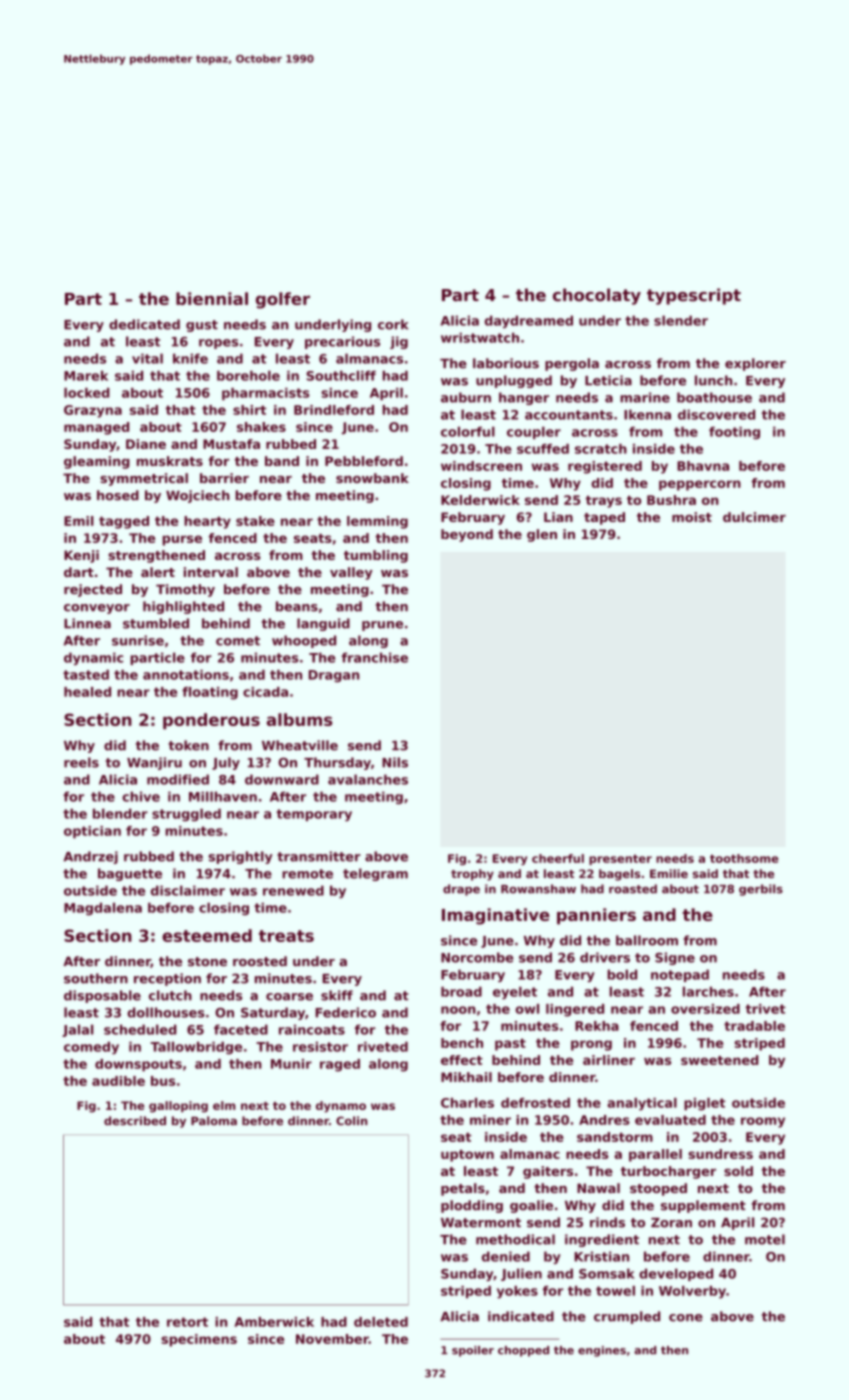  Describe the element at coordinates (694, 296) in the image. I see `typescript` at that location.
